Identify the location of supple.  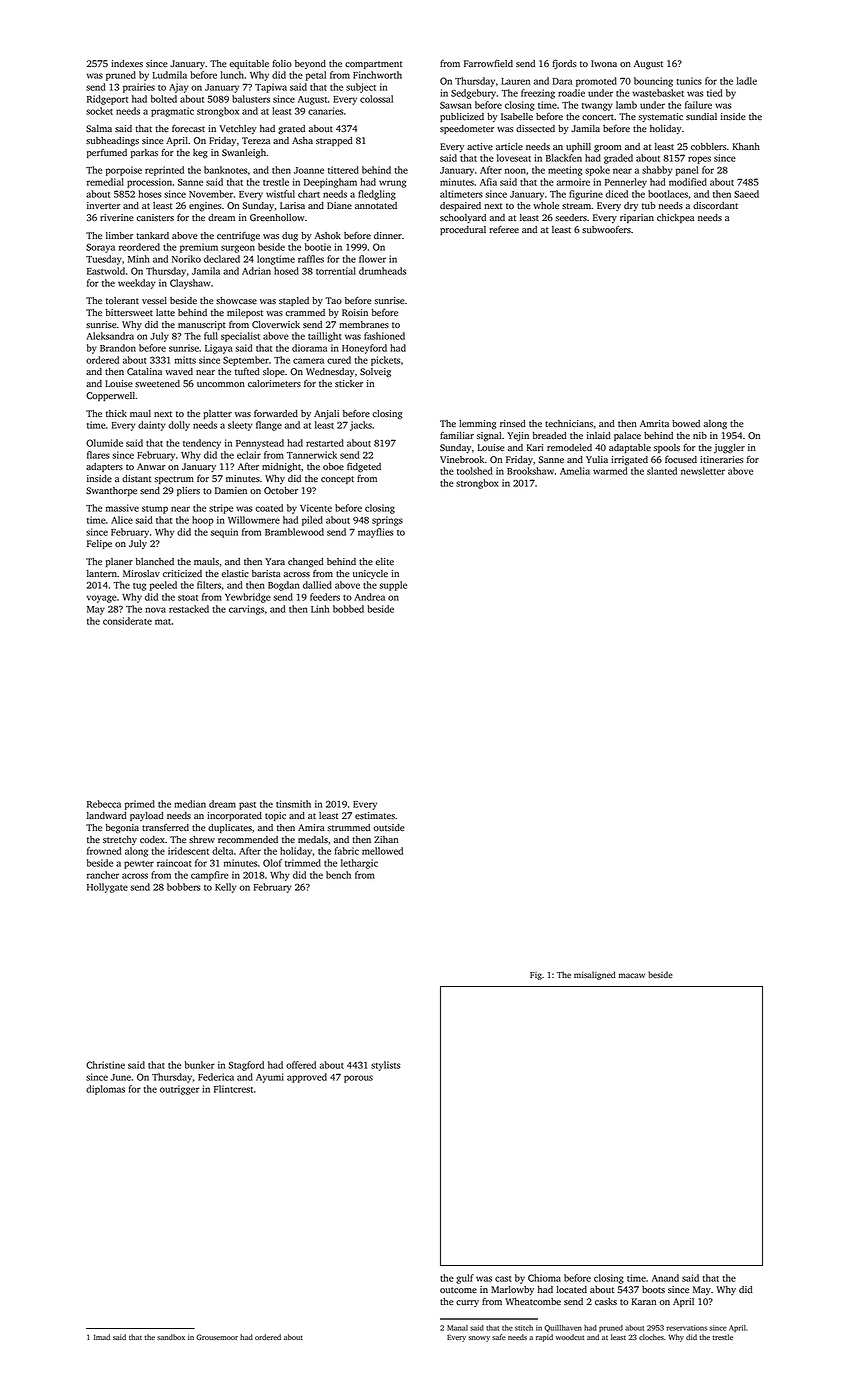
(393, 586).
